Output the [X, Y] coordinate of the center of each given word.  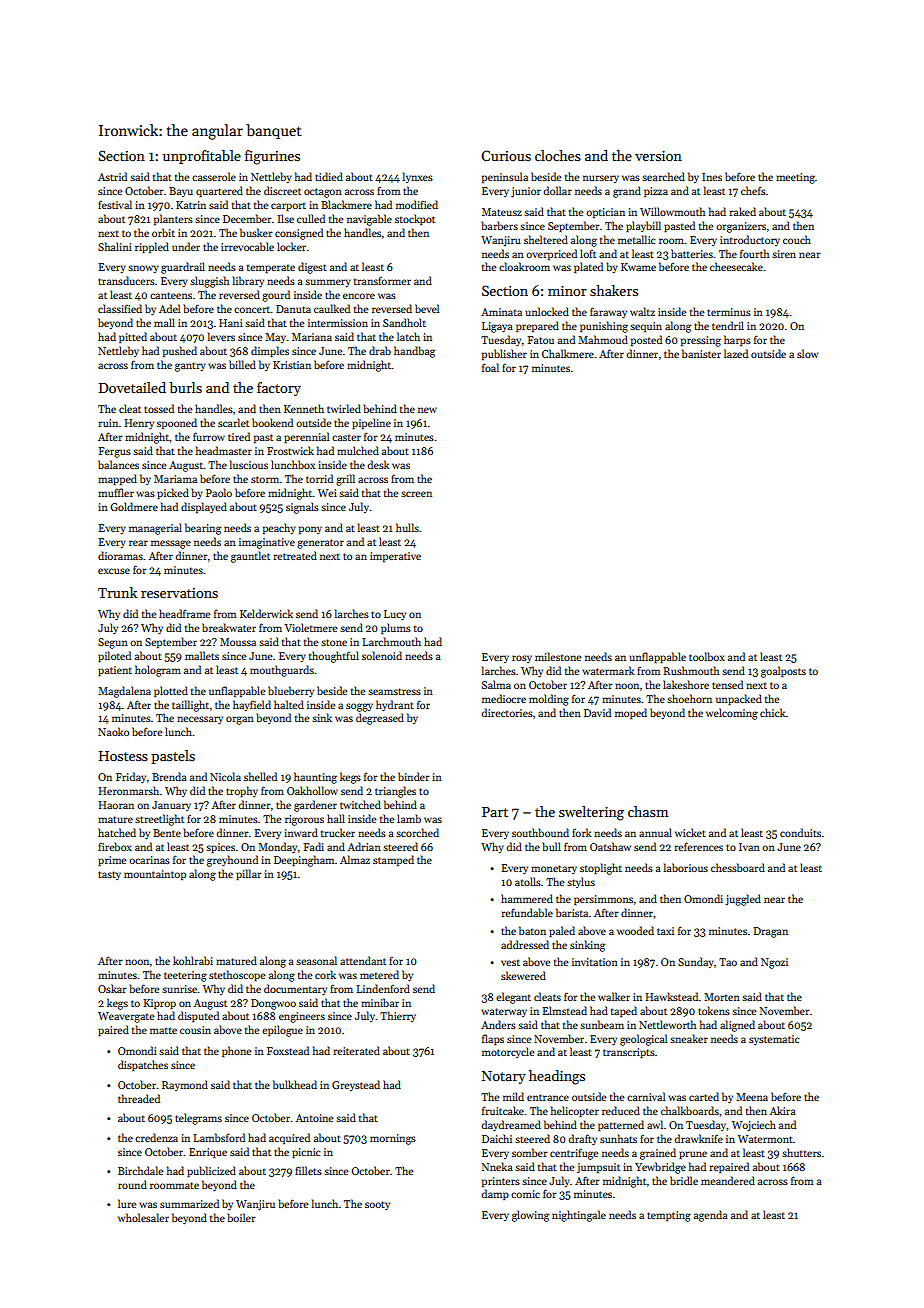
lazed [736, 353]
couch [797, 239]
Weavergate [126, 1017]
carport [288, 207]
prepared [537, 326]
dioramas [120, 555]
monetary [554, 869]
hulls [407, 527]
